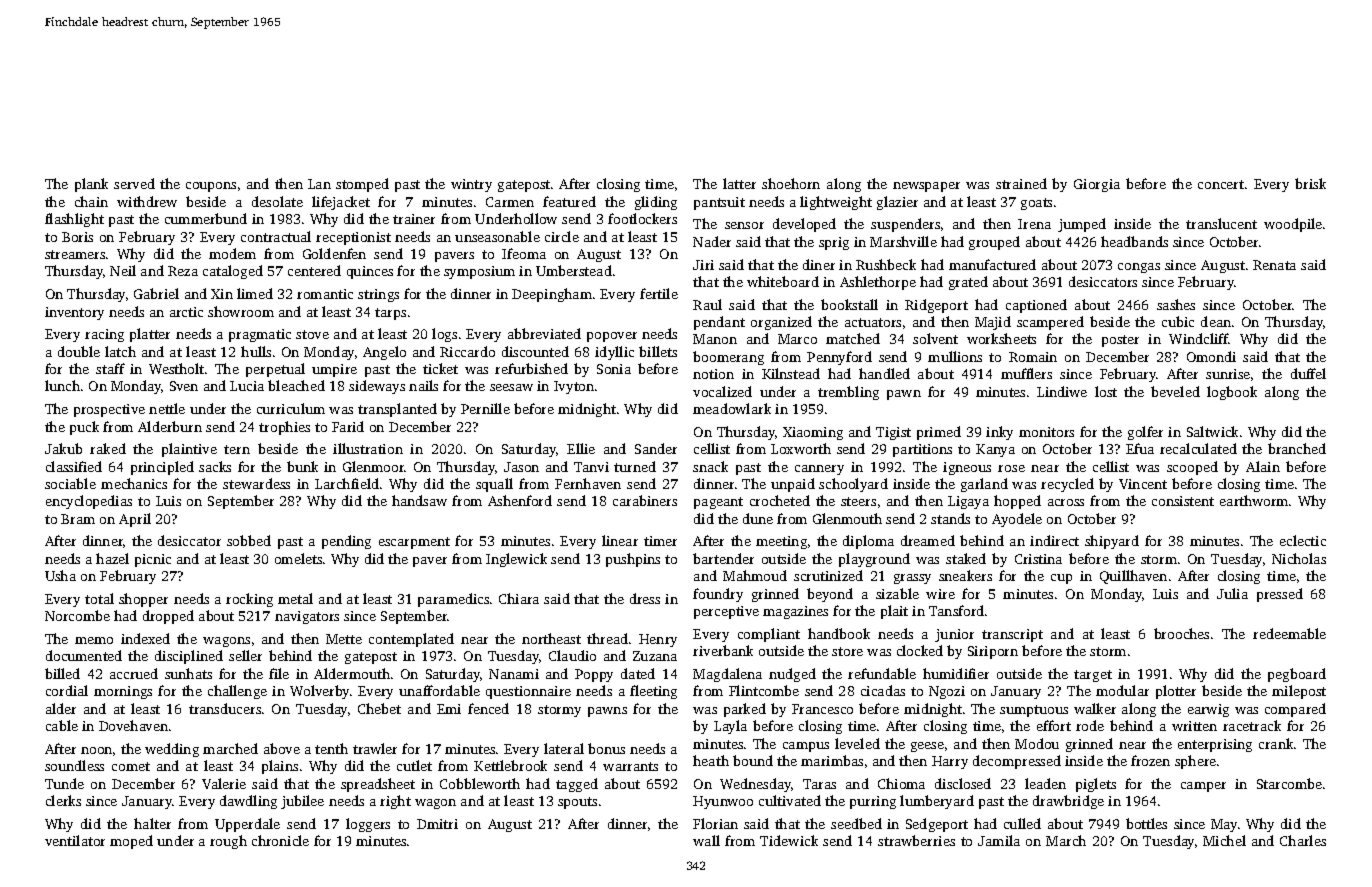 The width and height of the document is (1372, 887). What do you see at coordinates (706, 840) in the document?
I see `wall` at bounding box center [706, 840].
